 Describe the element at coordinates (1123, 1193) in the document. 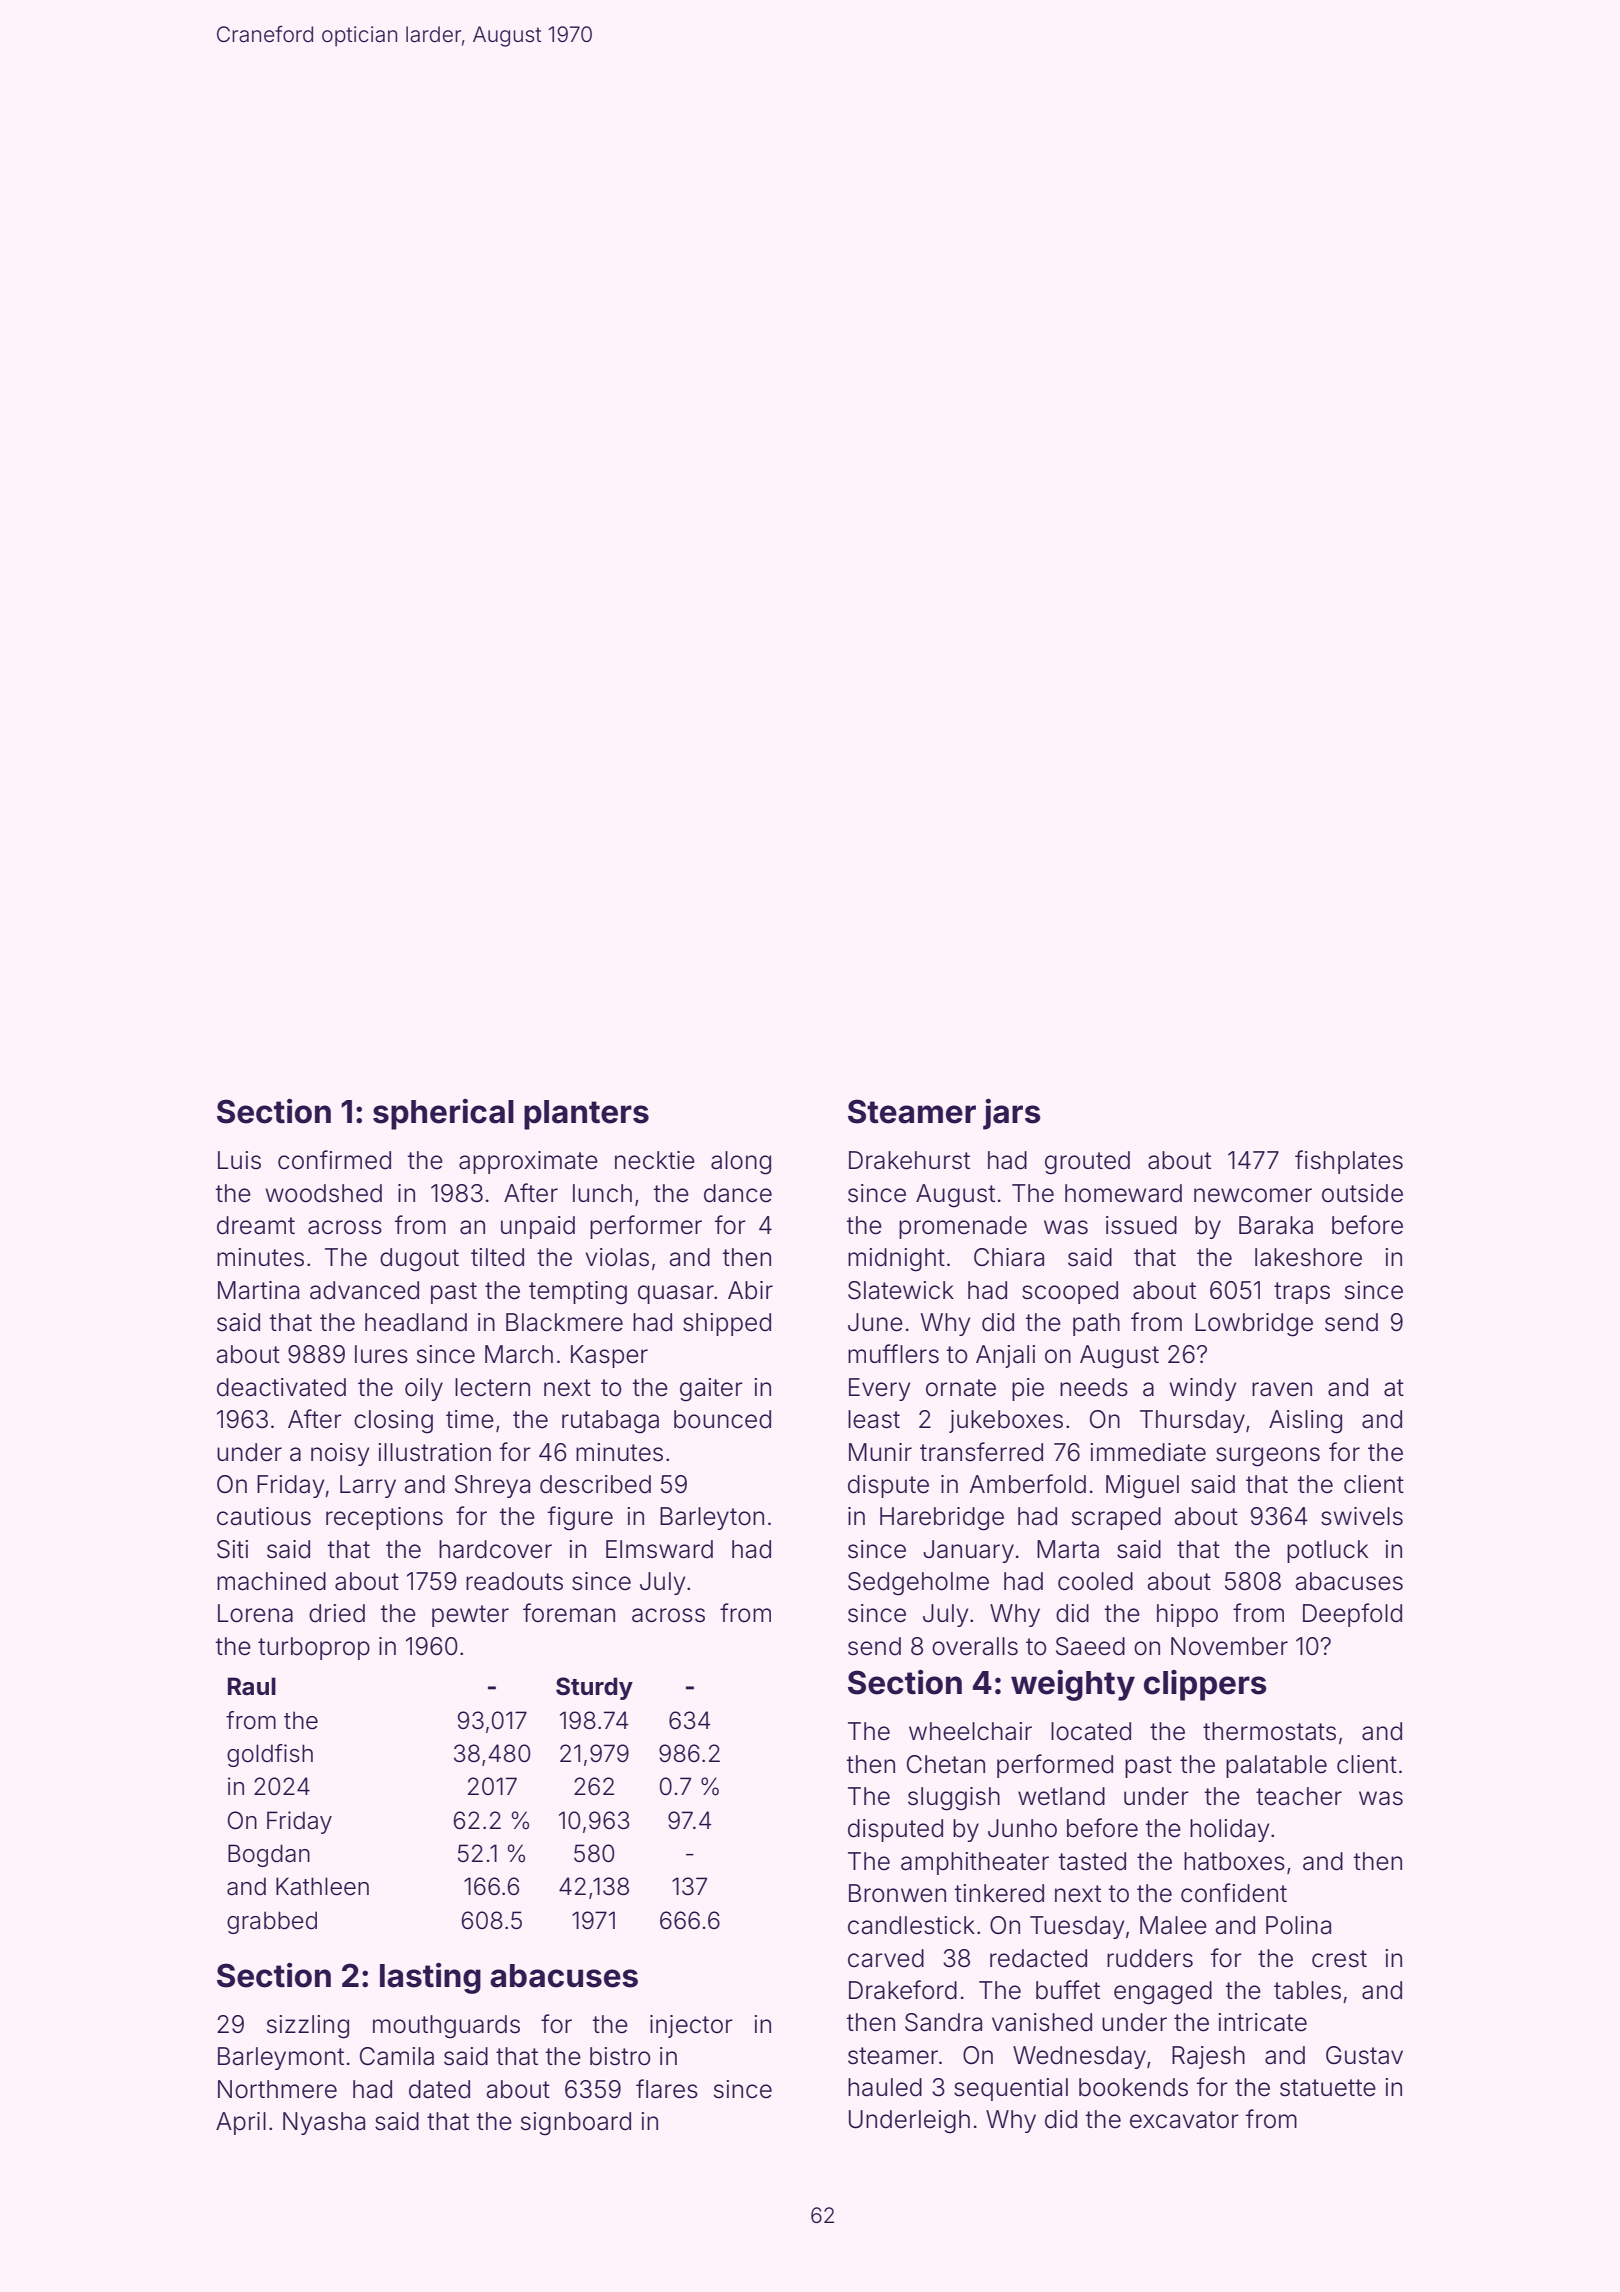

I see `homeward` at that location.
